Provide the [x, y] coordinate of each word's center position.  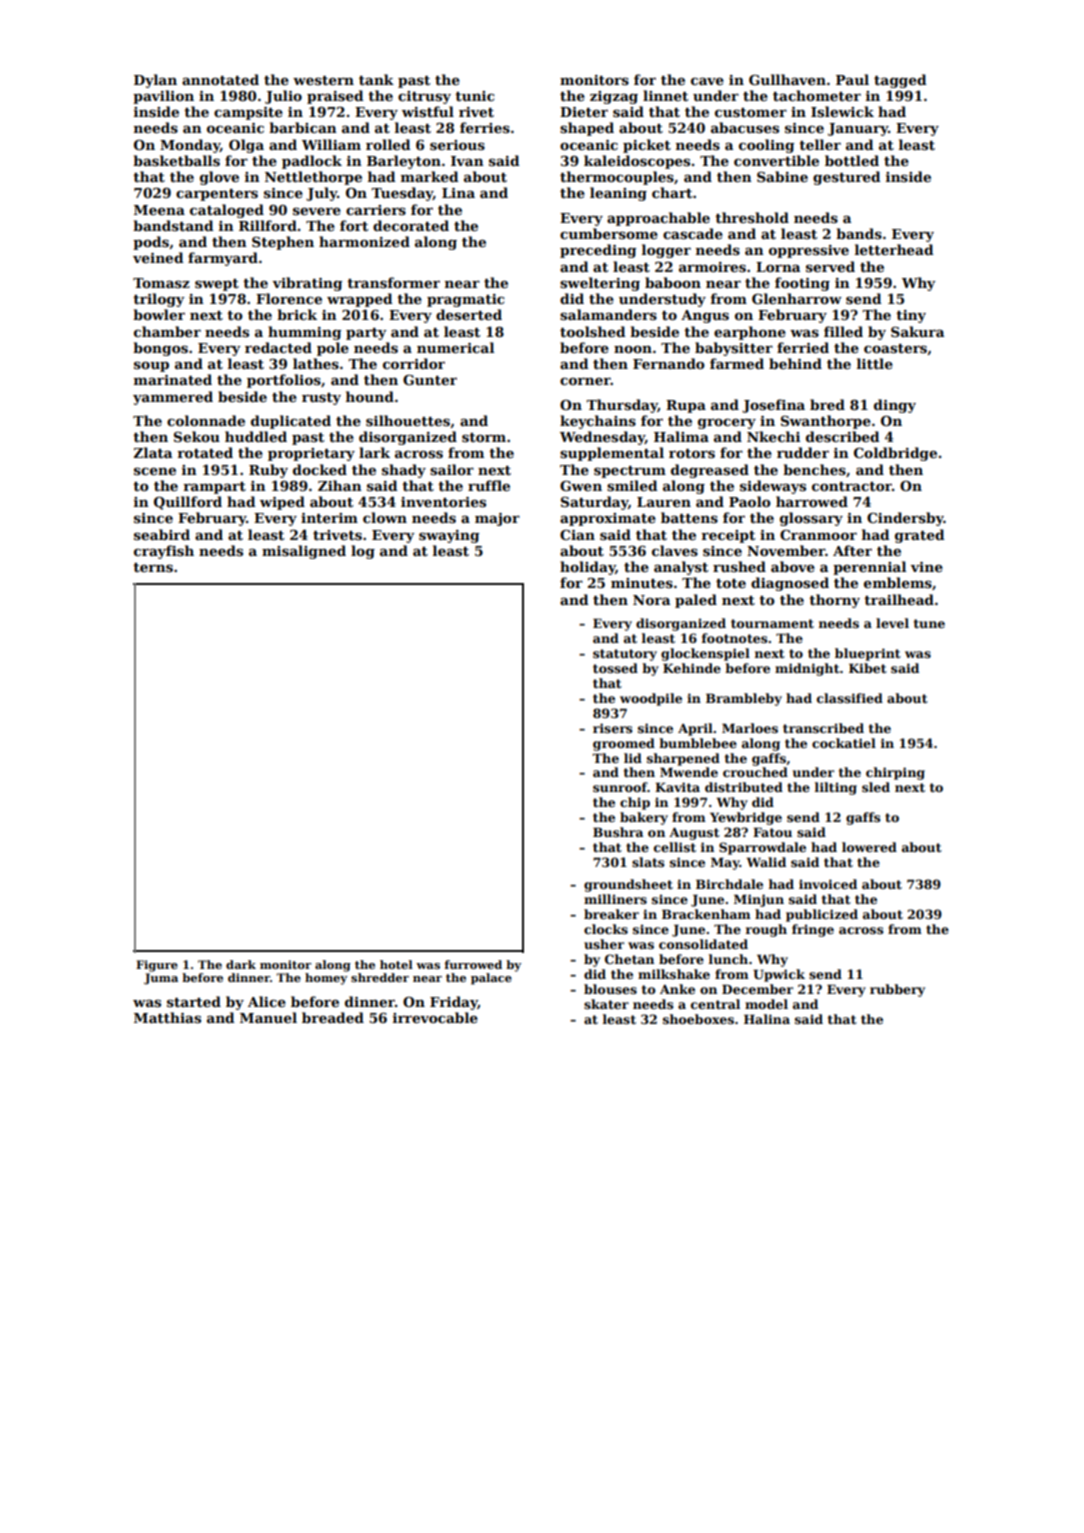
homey [326, 979]
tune [929, 623]
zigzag [614, 97]
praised [335, 97]
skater [606, 1004]
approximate [608, 519]
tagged [900, 81]
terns [153, 567]
